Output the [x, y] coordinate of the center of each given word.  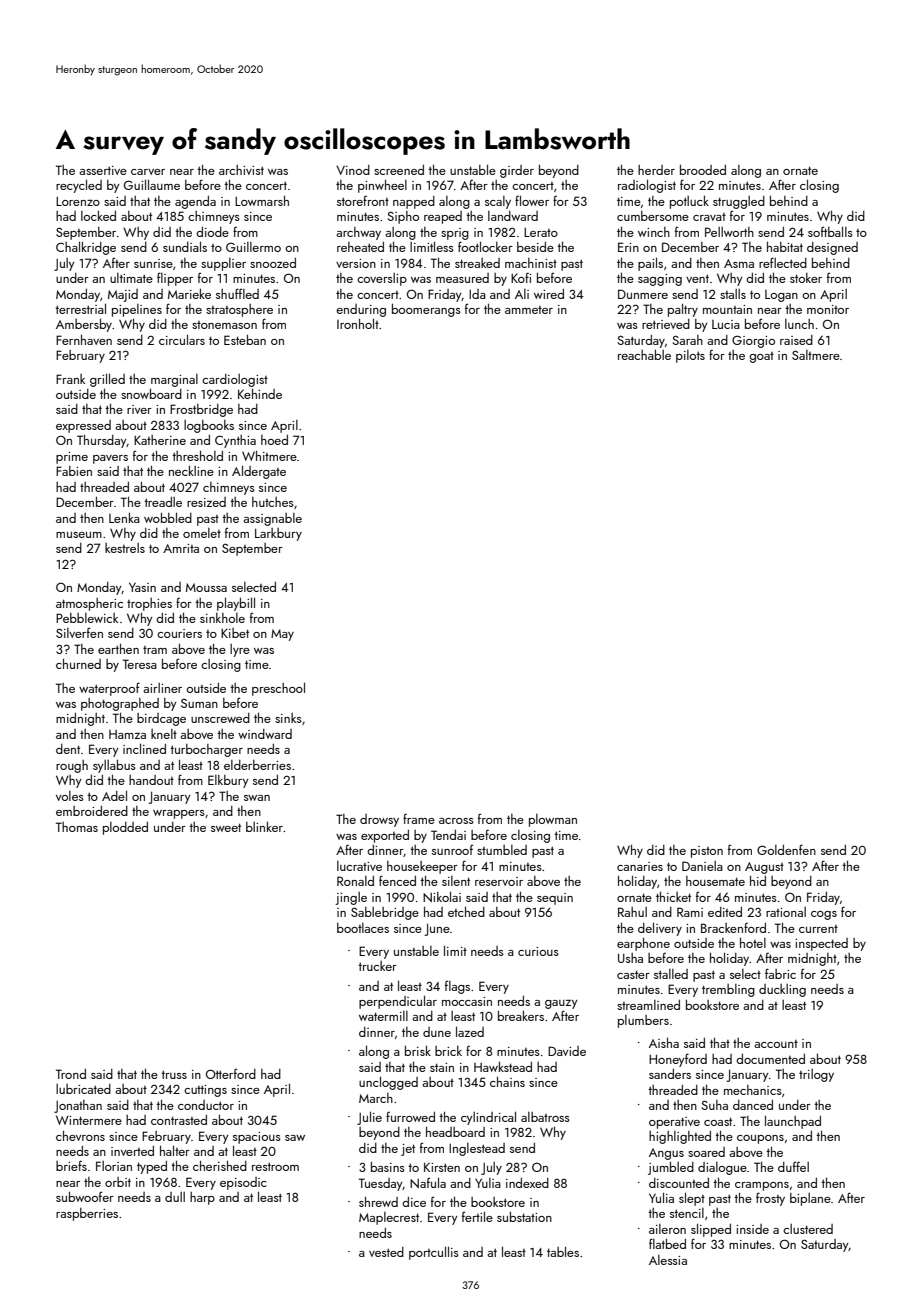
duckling [782, 990]
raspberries [87, 1214]
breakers [521, 1015]
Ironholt [358, 323]
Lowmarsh [262, 200]
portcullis [434, 1253]
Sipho [403, 217]
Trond [71, 1074]
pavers [110, 459]
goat [761, 357]
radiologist [647, 186]
